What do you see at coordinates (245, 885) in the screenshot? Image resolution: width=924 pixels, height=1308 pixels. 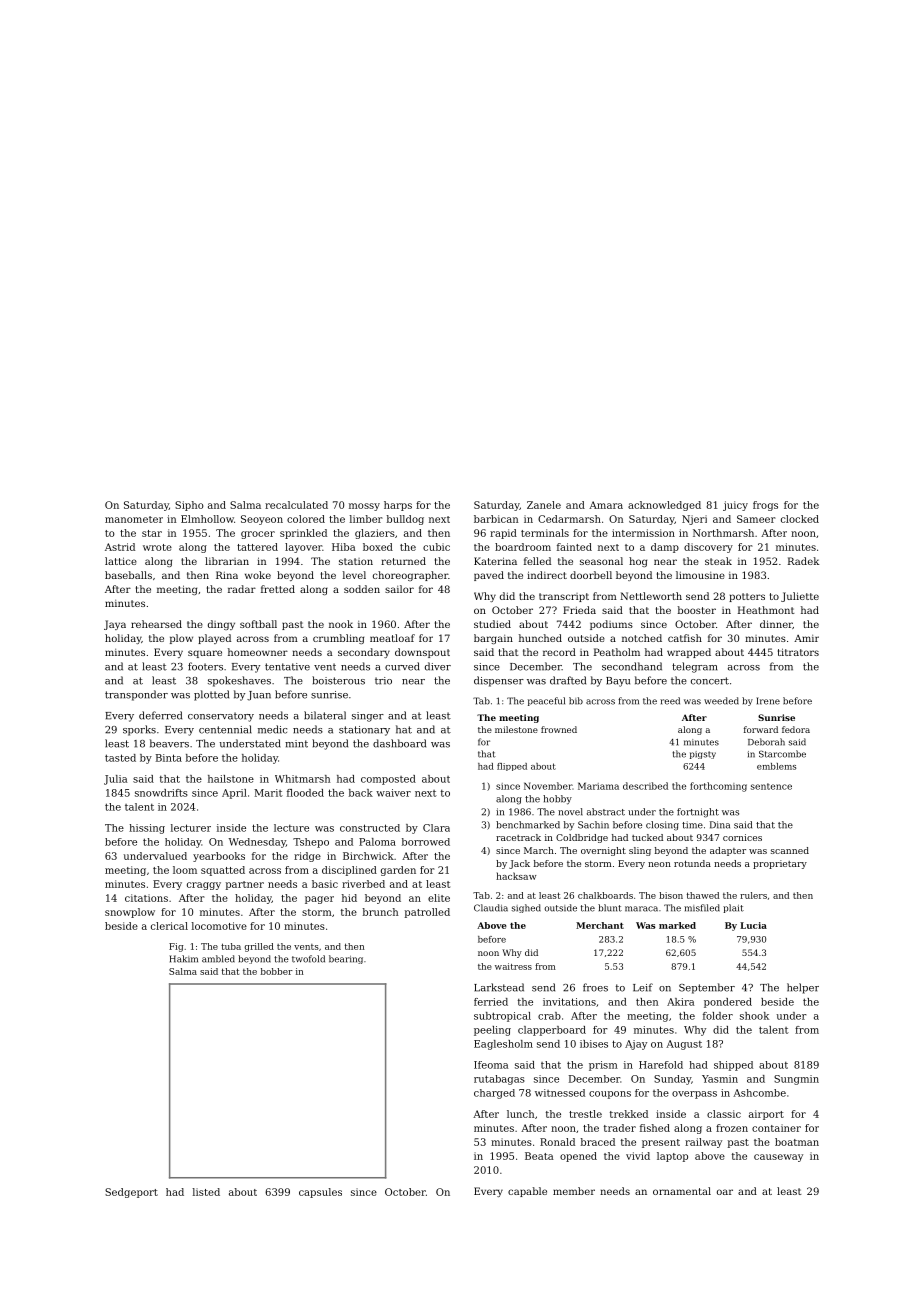 I see `partner` at bounding box center [245, 885].
